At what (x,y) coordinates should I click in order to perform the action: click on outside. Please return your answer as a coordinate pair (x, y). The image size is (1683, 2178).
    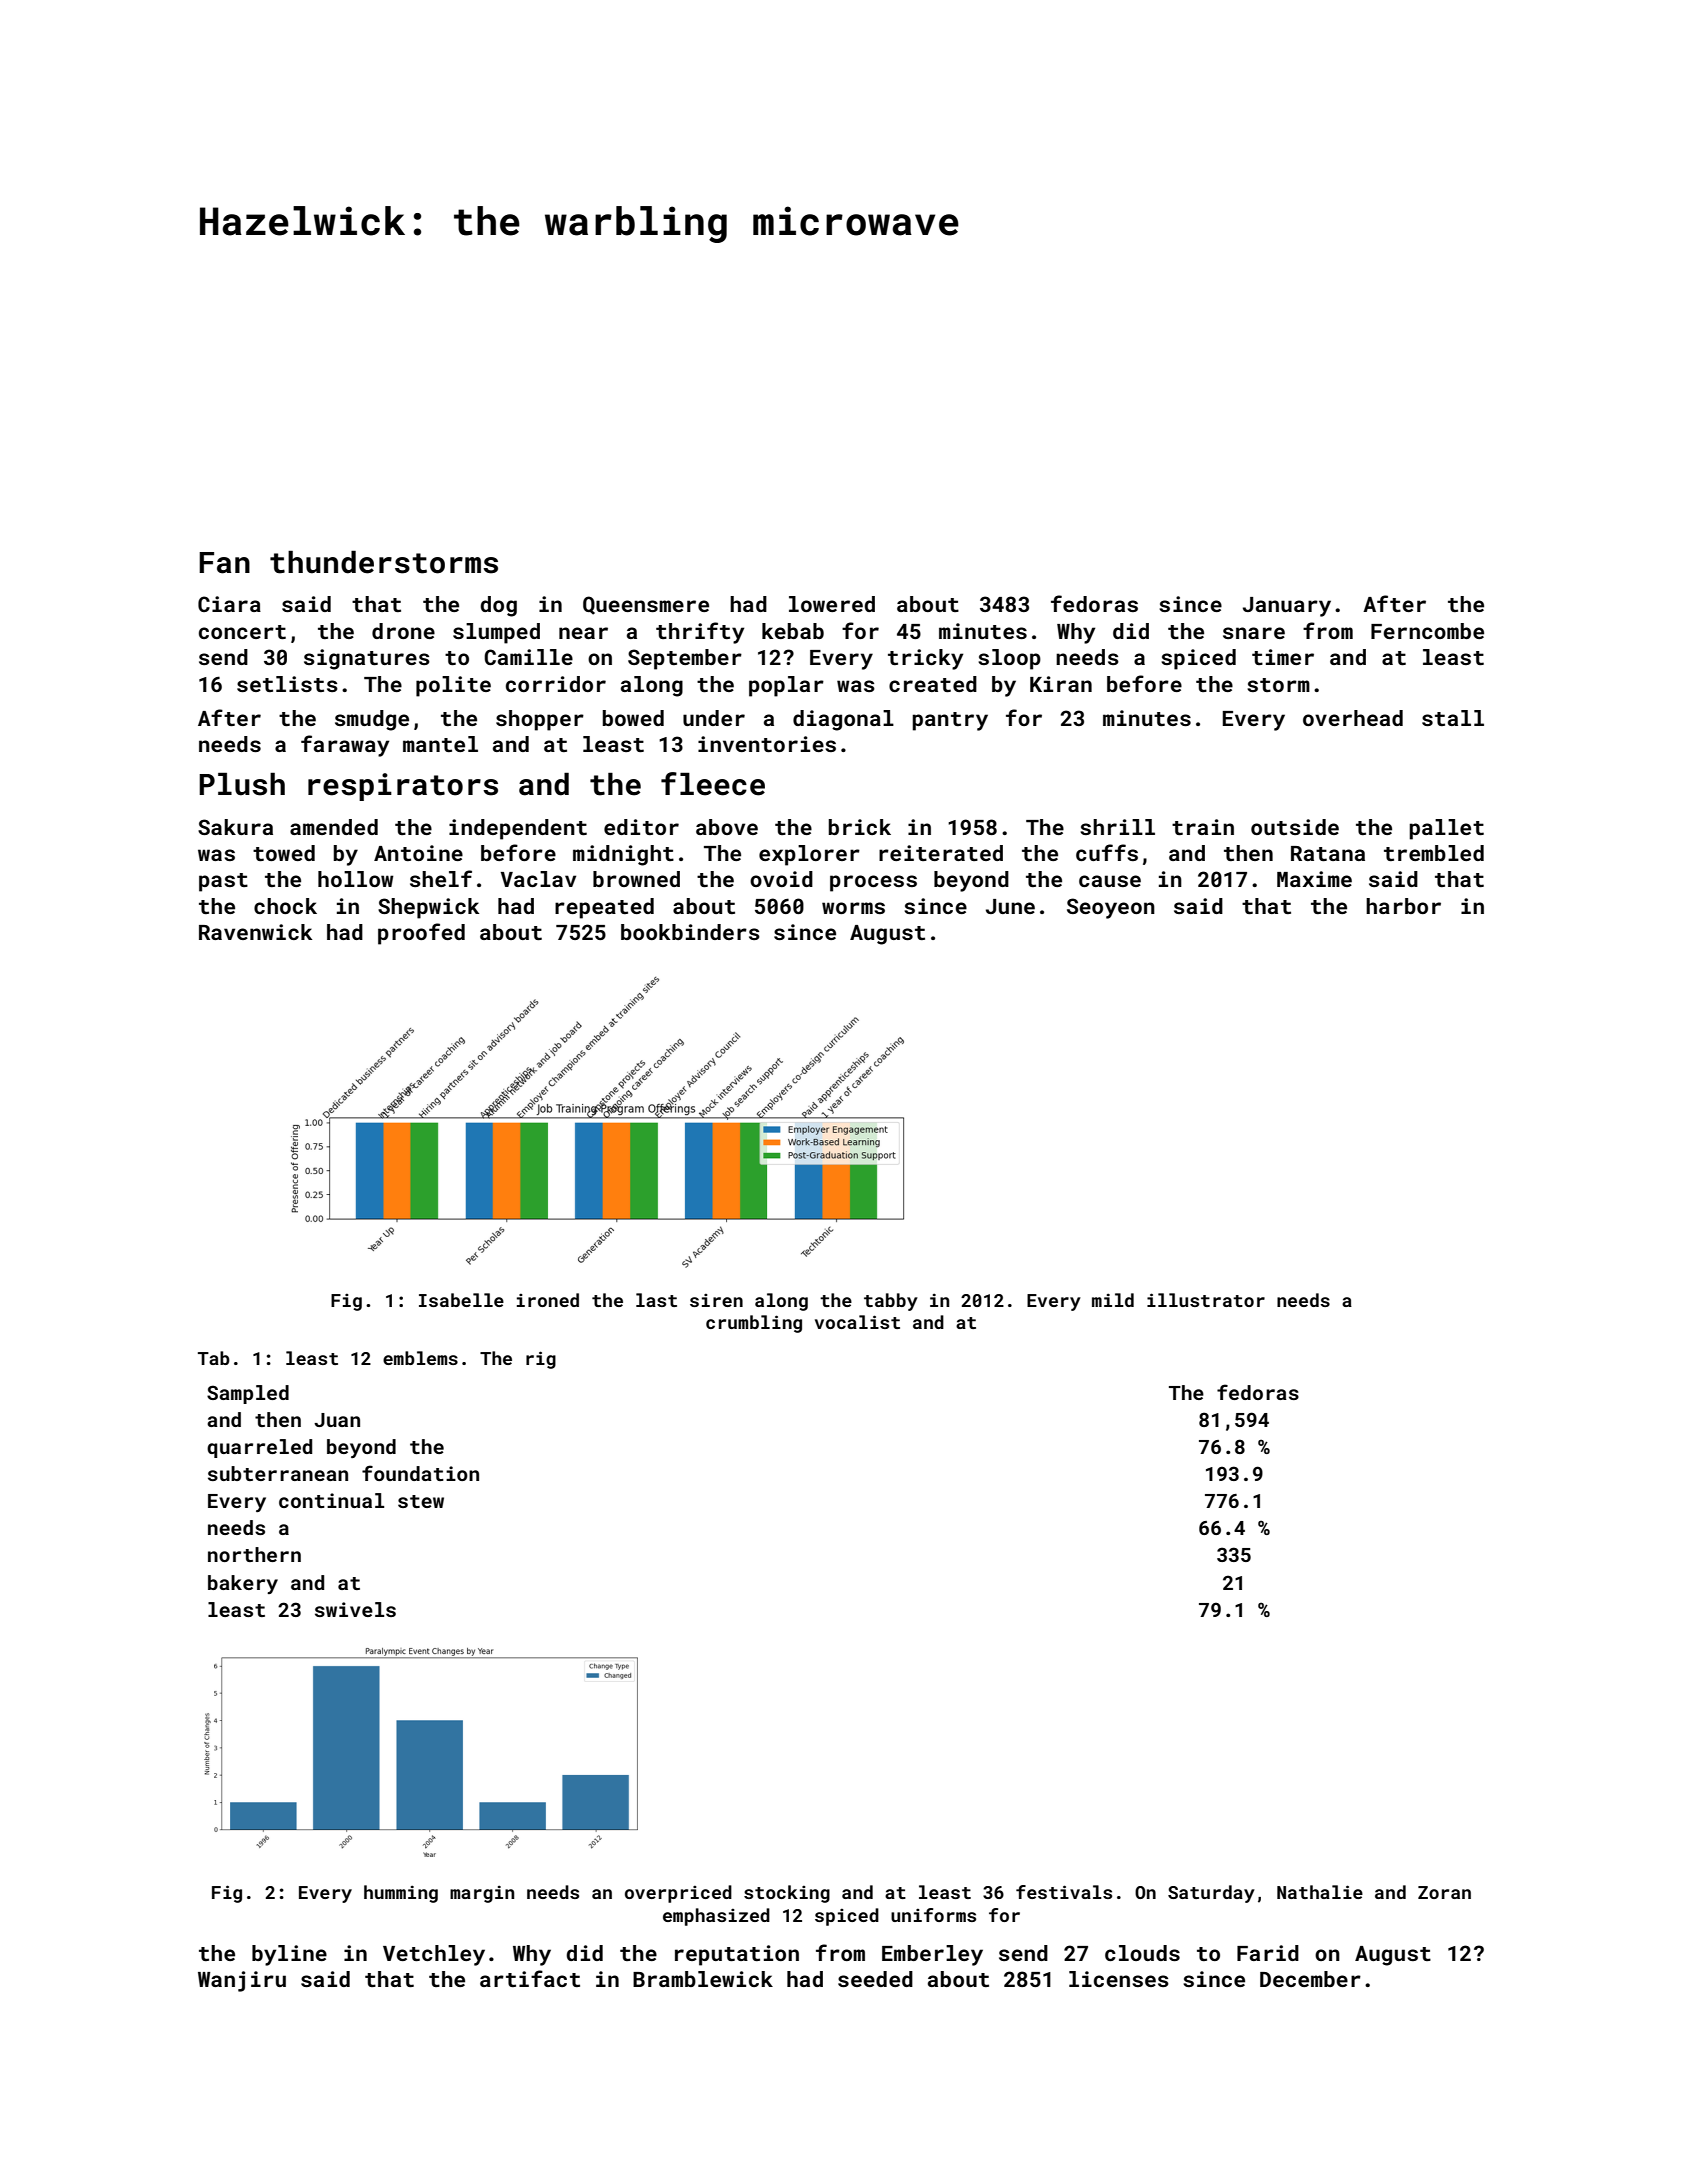
    Looking at the image, I should click on (1295, 827).
